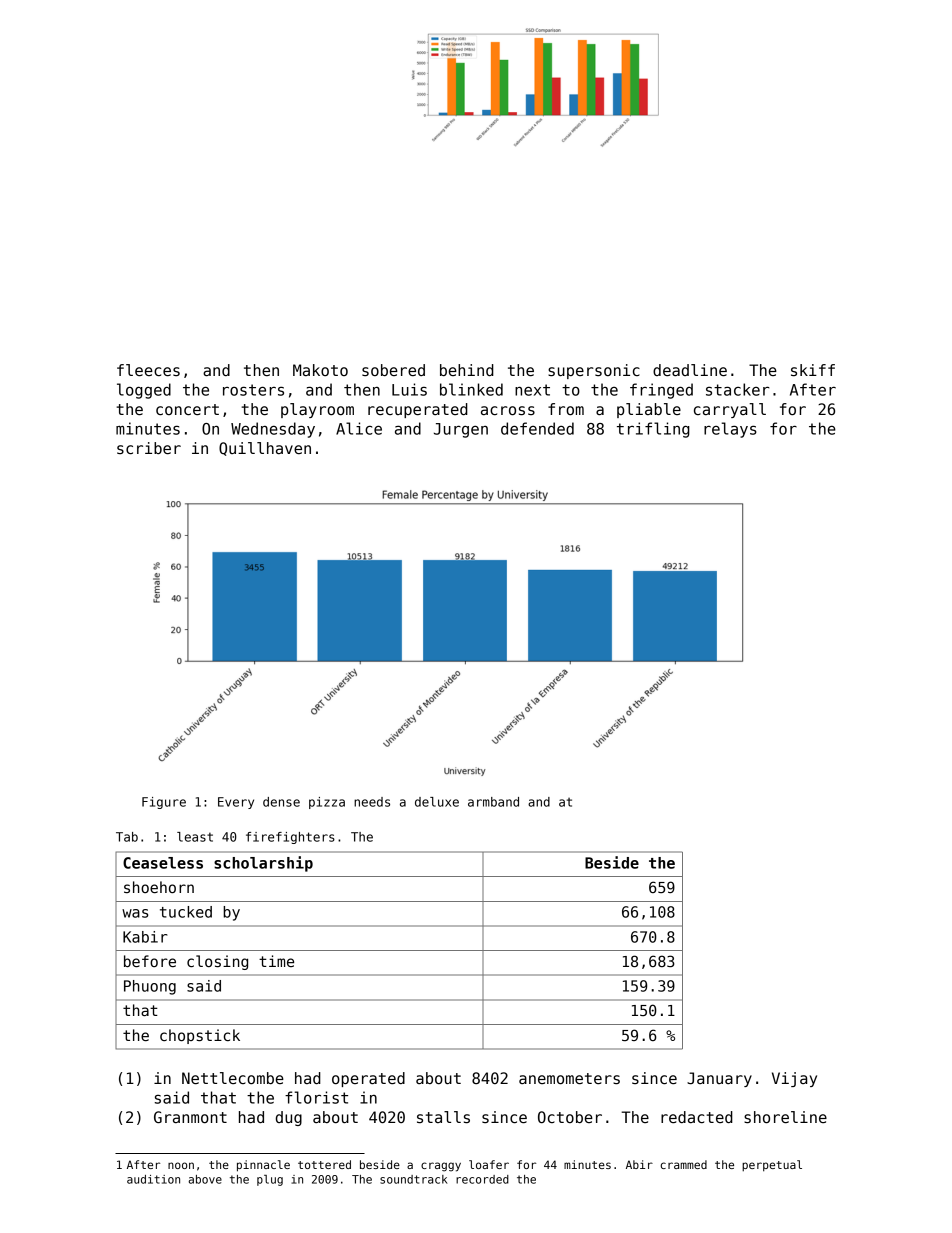  I want to click on deluxe, so click(437, 802).
